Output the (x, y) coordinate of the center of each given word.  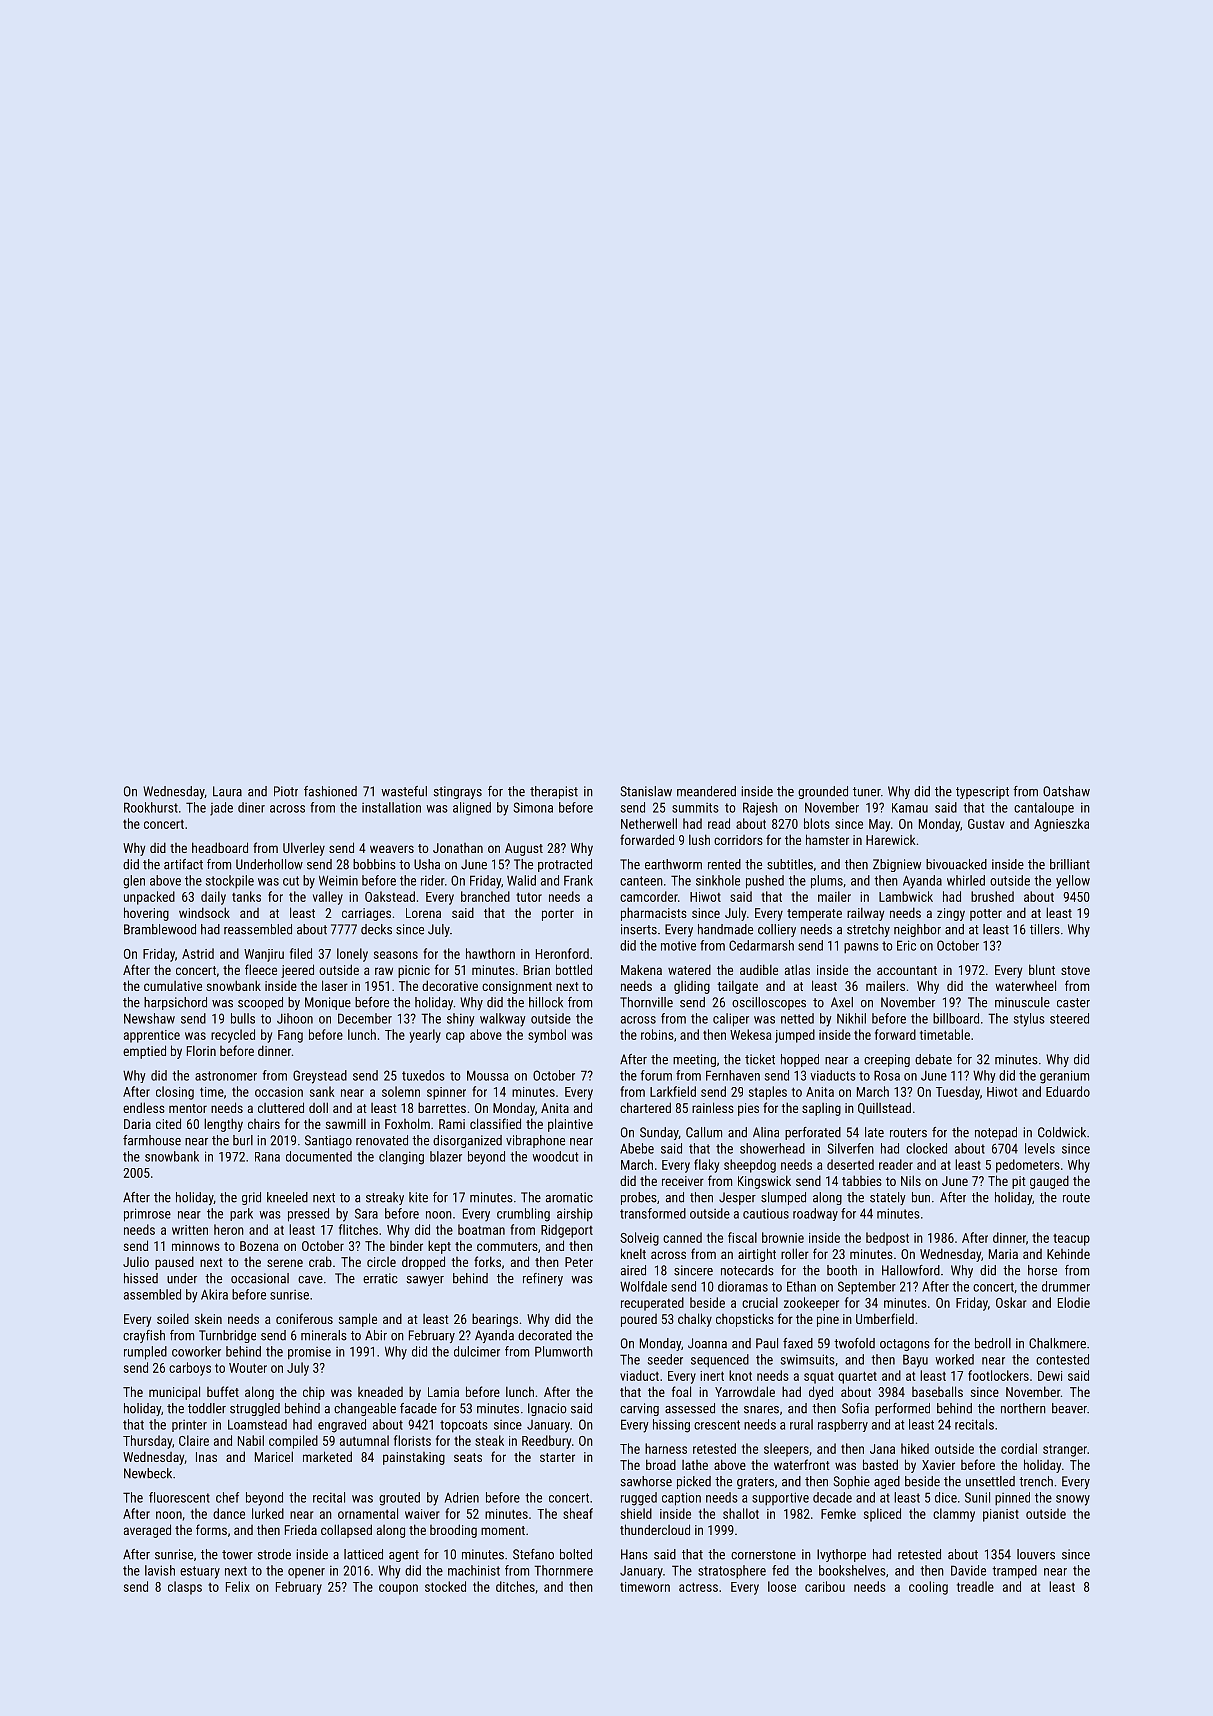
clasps (185, 1588)
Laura (227, 791)
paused (174, 1263)
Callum (704, 1132)
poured (639, 1320)
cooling (928, 1588)
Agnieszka (1061, 825)
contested (1062, 1359)
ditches (515, 1586)
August (524, 849)
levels (1040, 1148)
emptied (144, 1052)
